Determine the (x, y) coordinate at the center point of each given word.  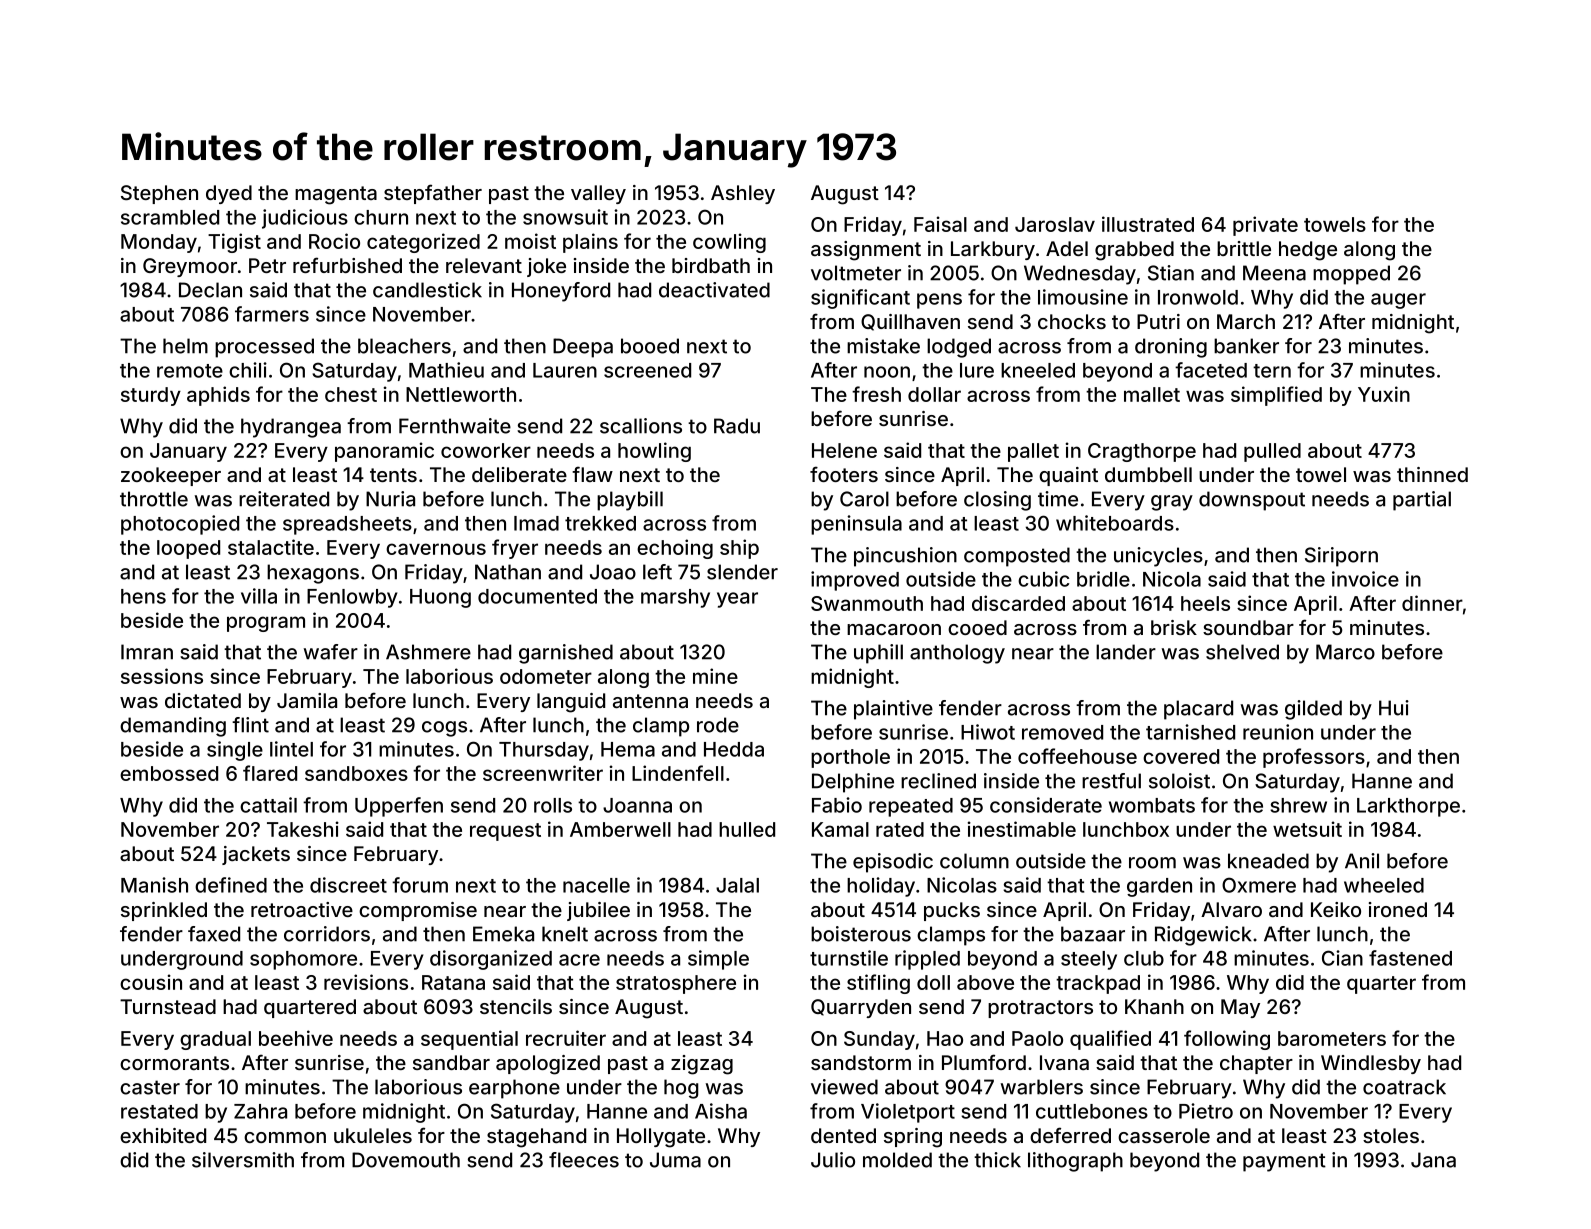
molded (897, 1160)
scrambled (170, 217)
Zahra (260, 1111)
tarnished (1190, 732)
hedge (1308, 251)
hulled (747, 829)
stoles (1391, 1135)
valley (598, 194)
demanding (173, 727)
